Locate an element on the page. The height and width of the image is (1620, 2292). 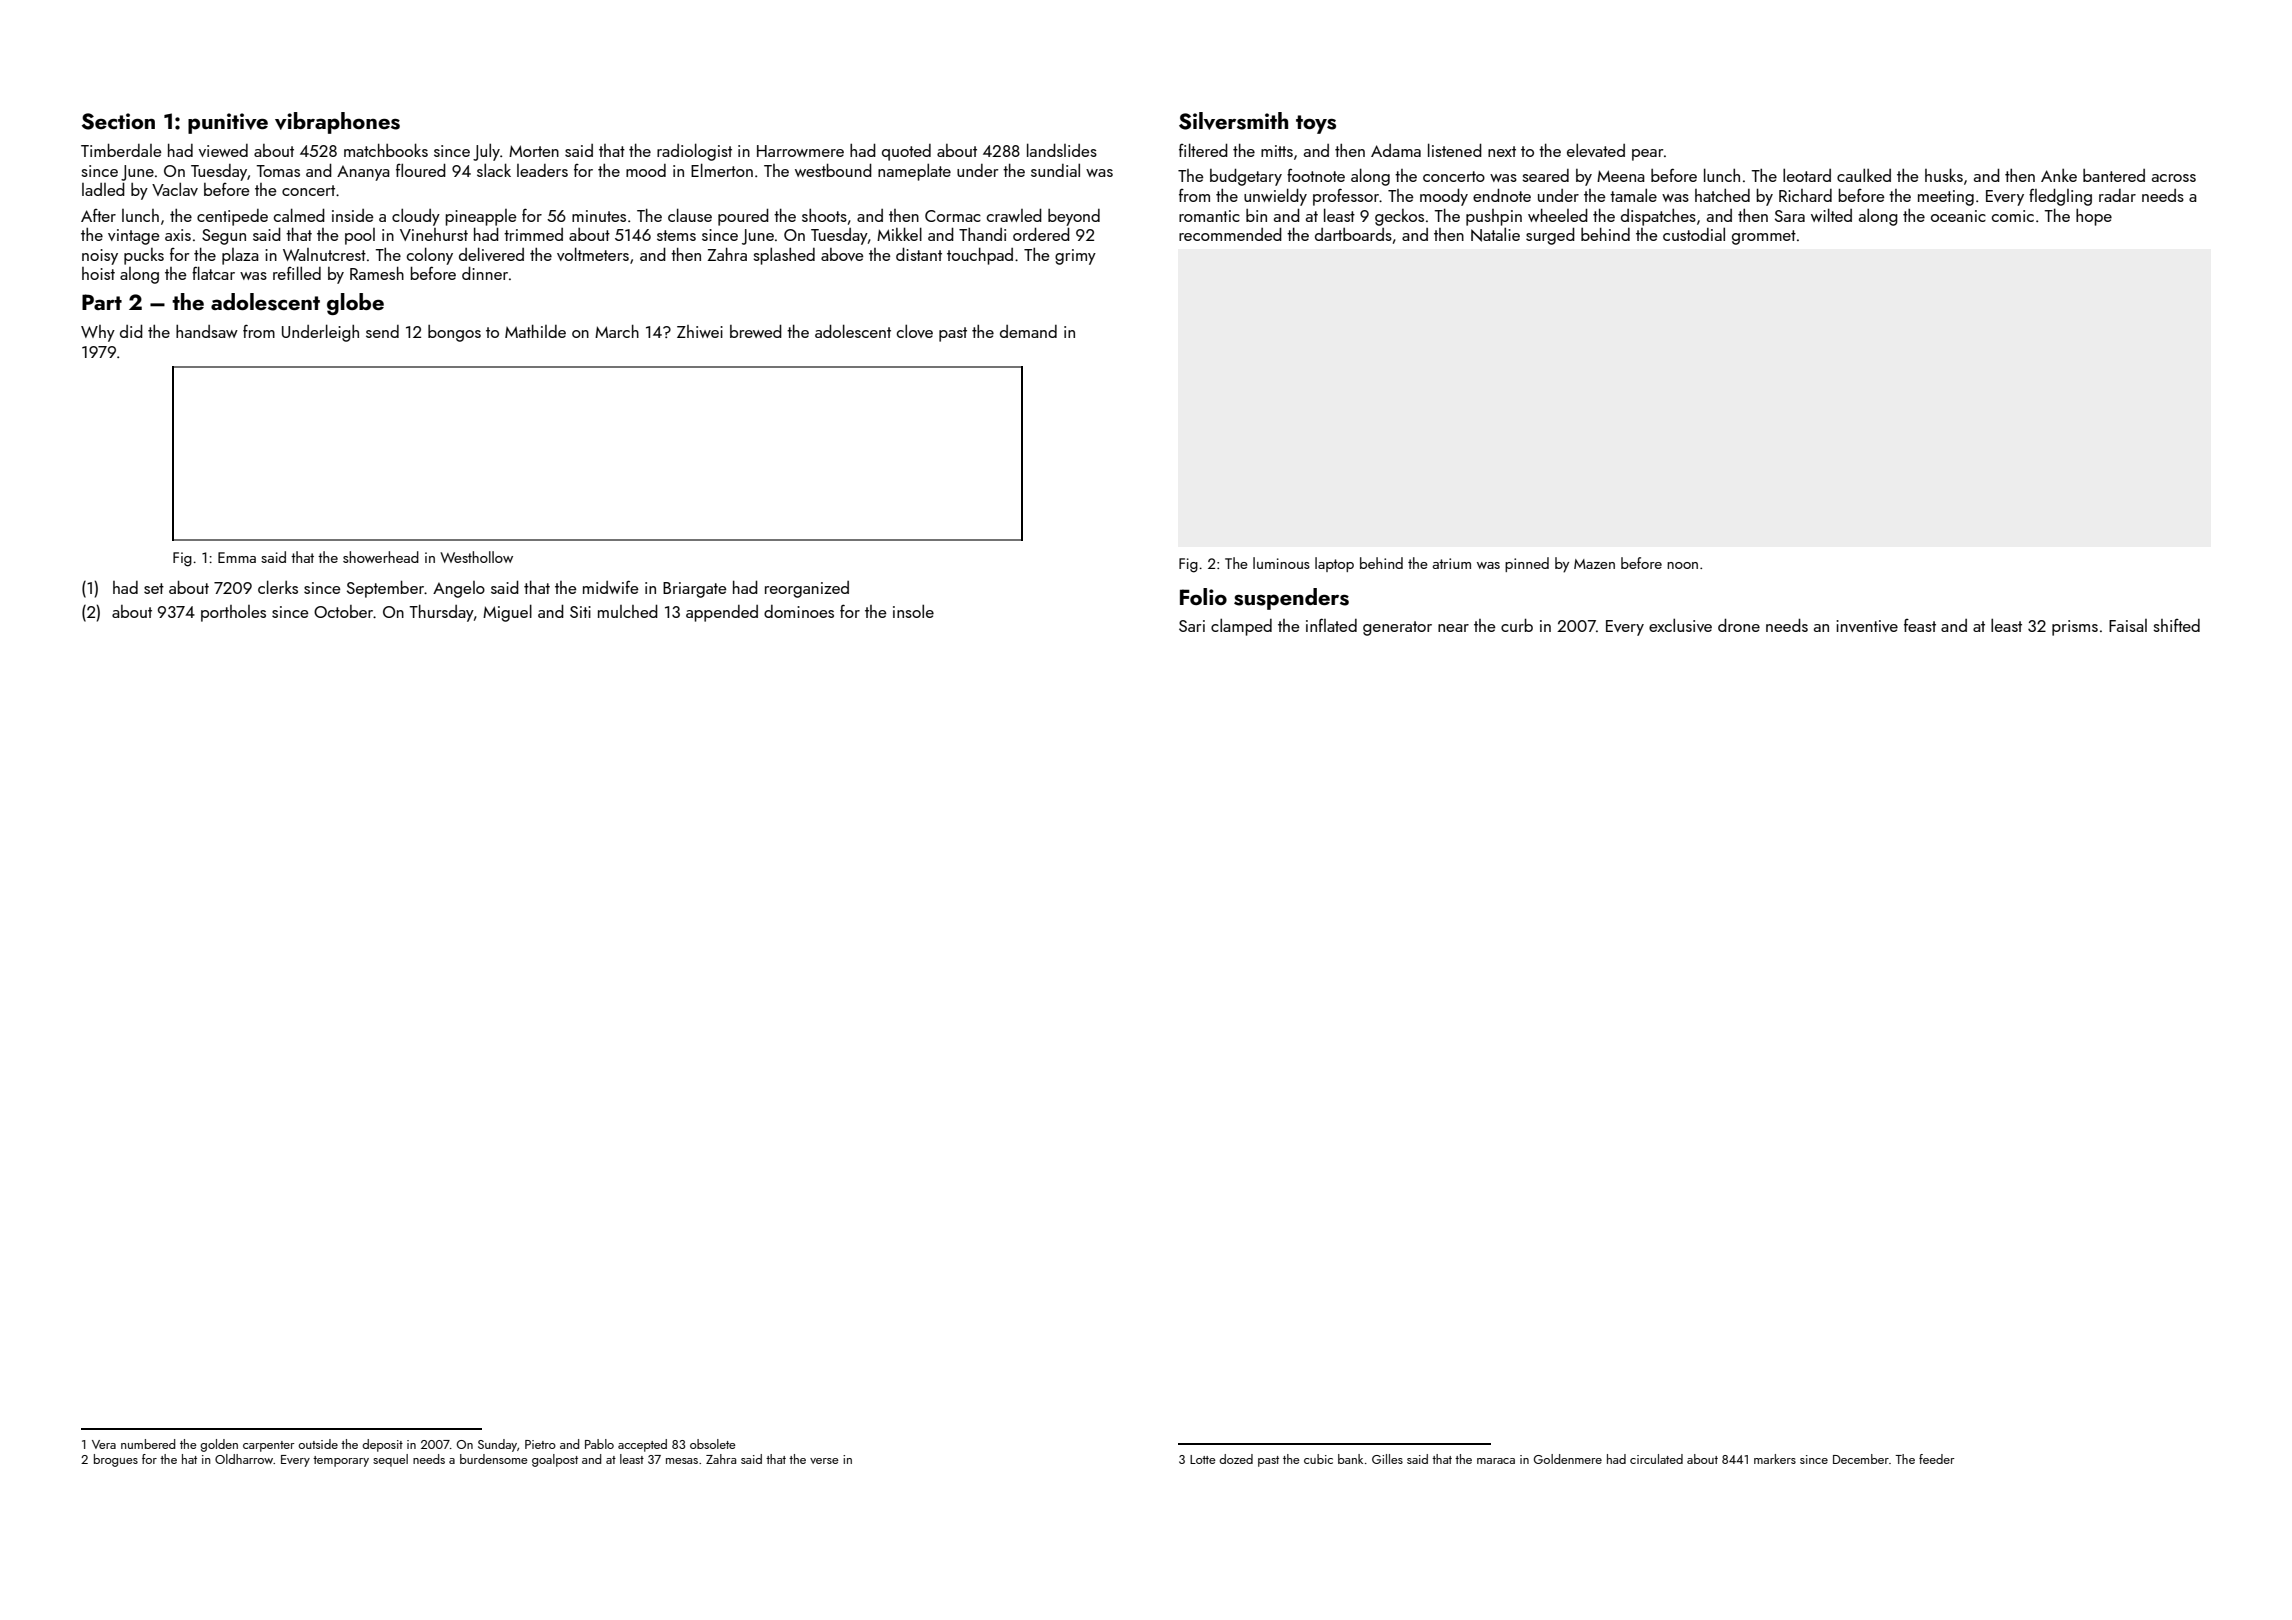
bantered is located at coordinates (2114, 175).
